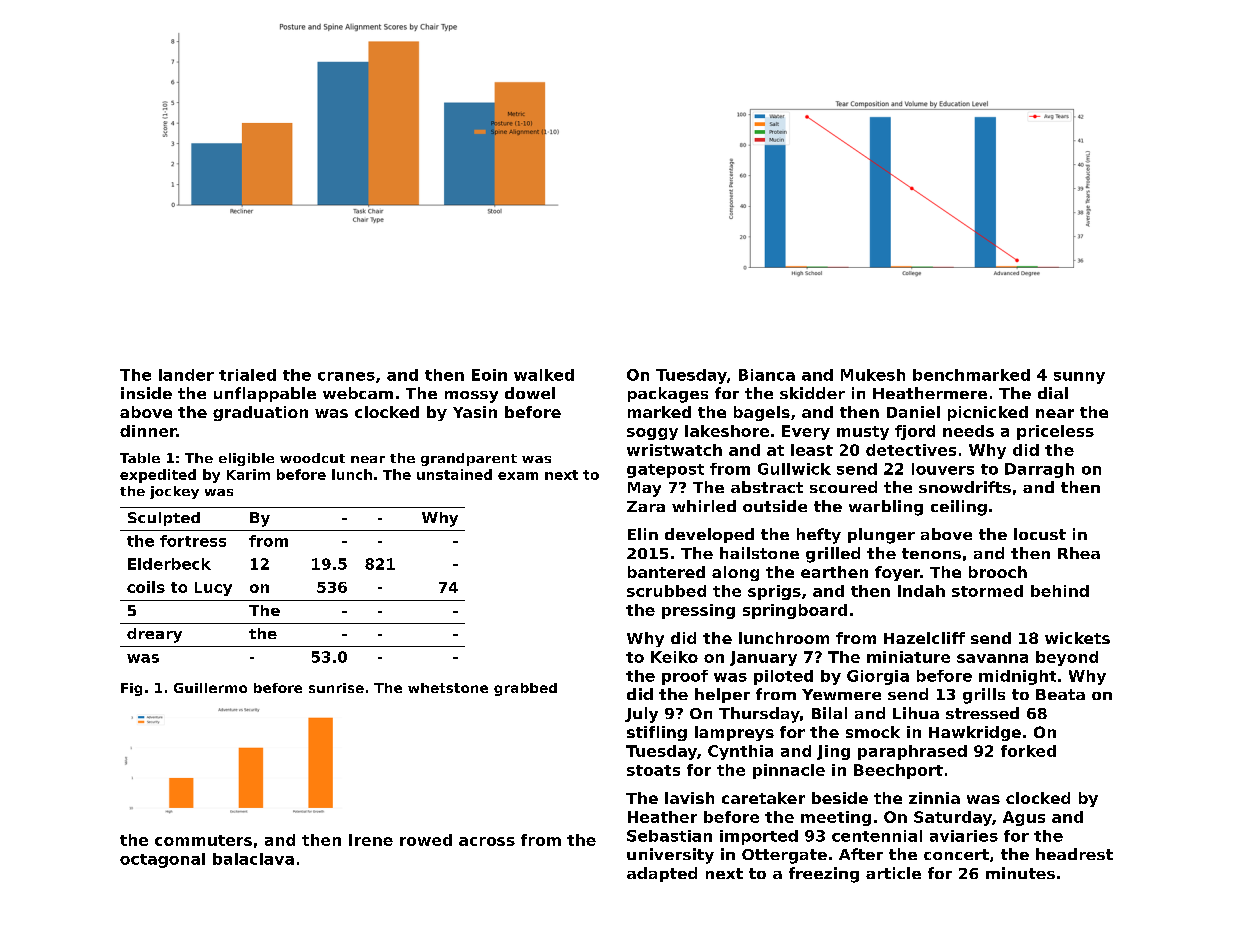 Image resolution: width=1233 pixels, height=952 pixels. What do you see at coordinates (767, 375) in the image?
I see `Bianca` at bounding box center [767, 375].
